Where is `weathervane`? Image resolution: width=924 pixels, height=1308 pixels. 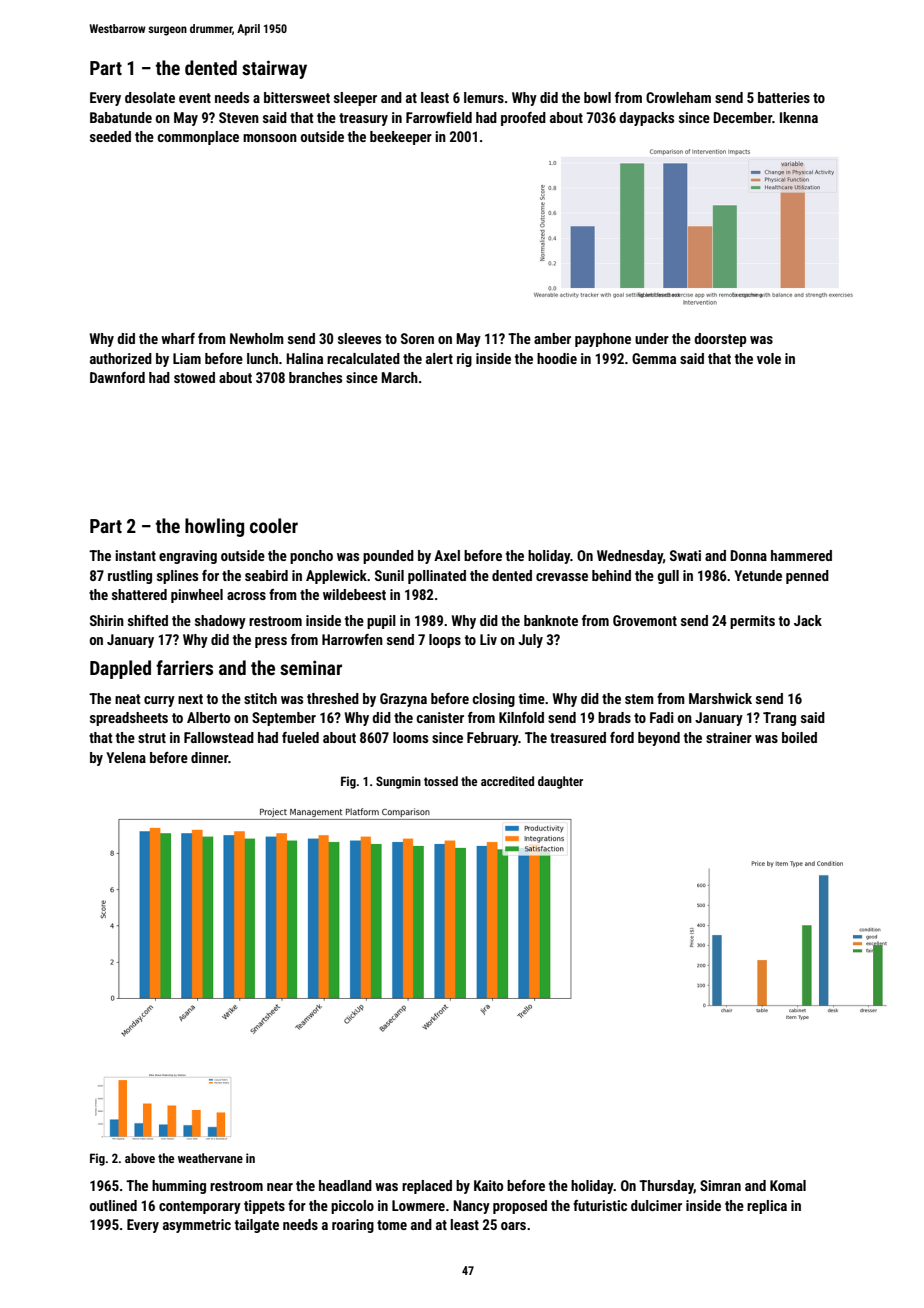 weathervane is located at coordinates (210, 1158).
